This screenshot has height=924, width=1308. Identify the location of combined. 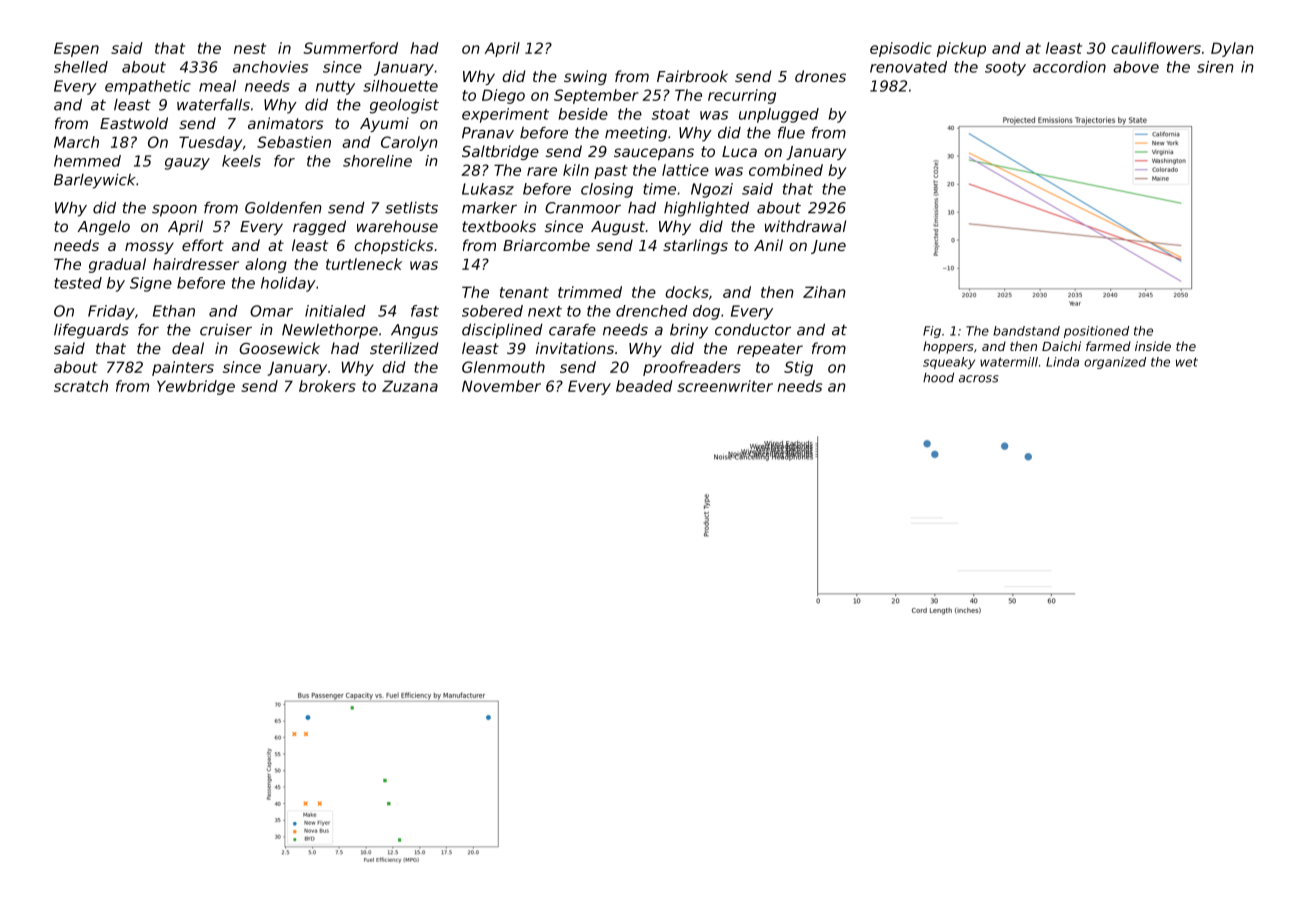
(786, 170).
